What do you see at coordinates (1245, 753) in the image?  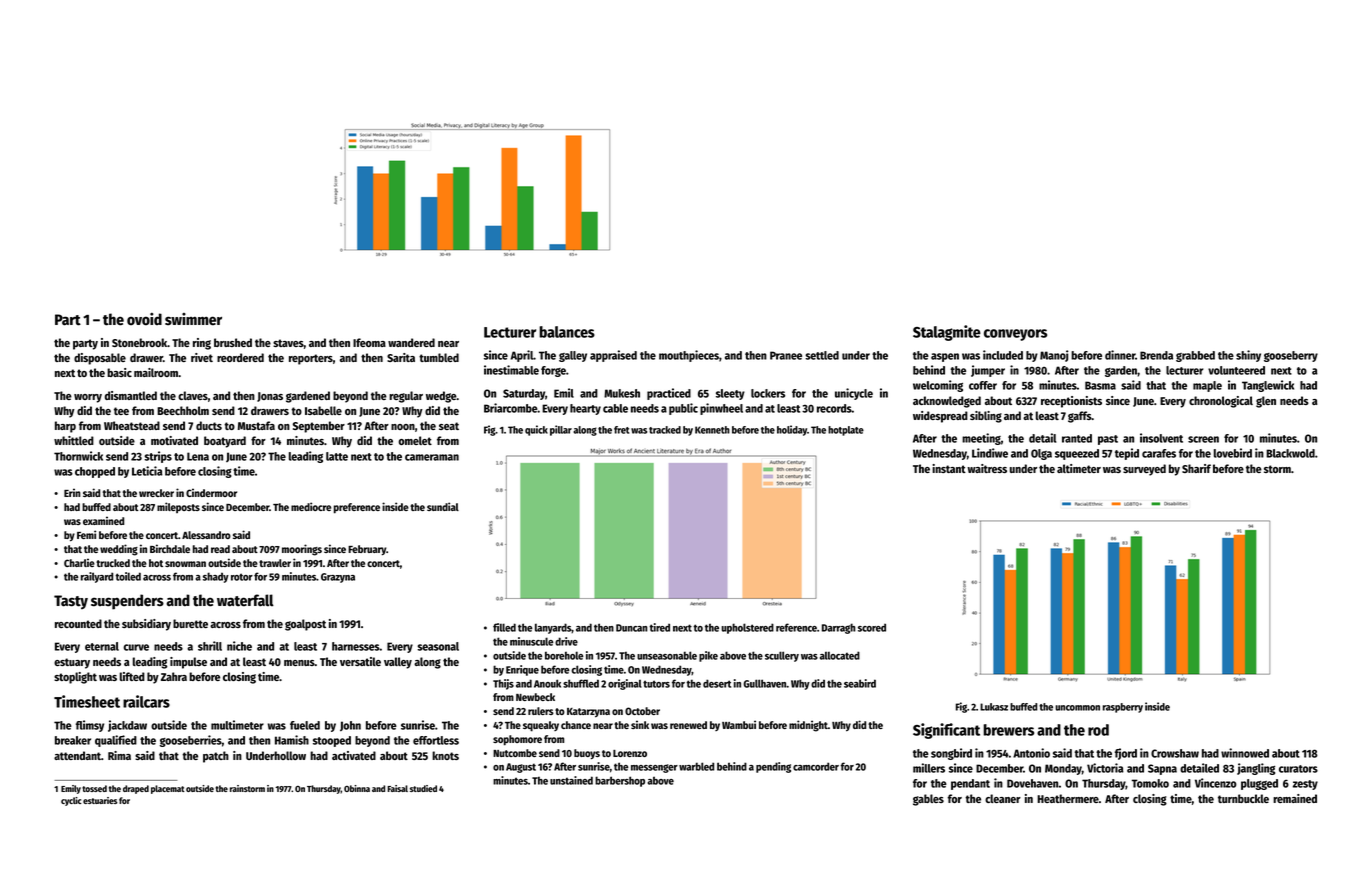 I see `winnowed` at bounding box center [1245, 753].
